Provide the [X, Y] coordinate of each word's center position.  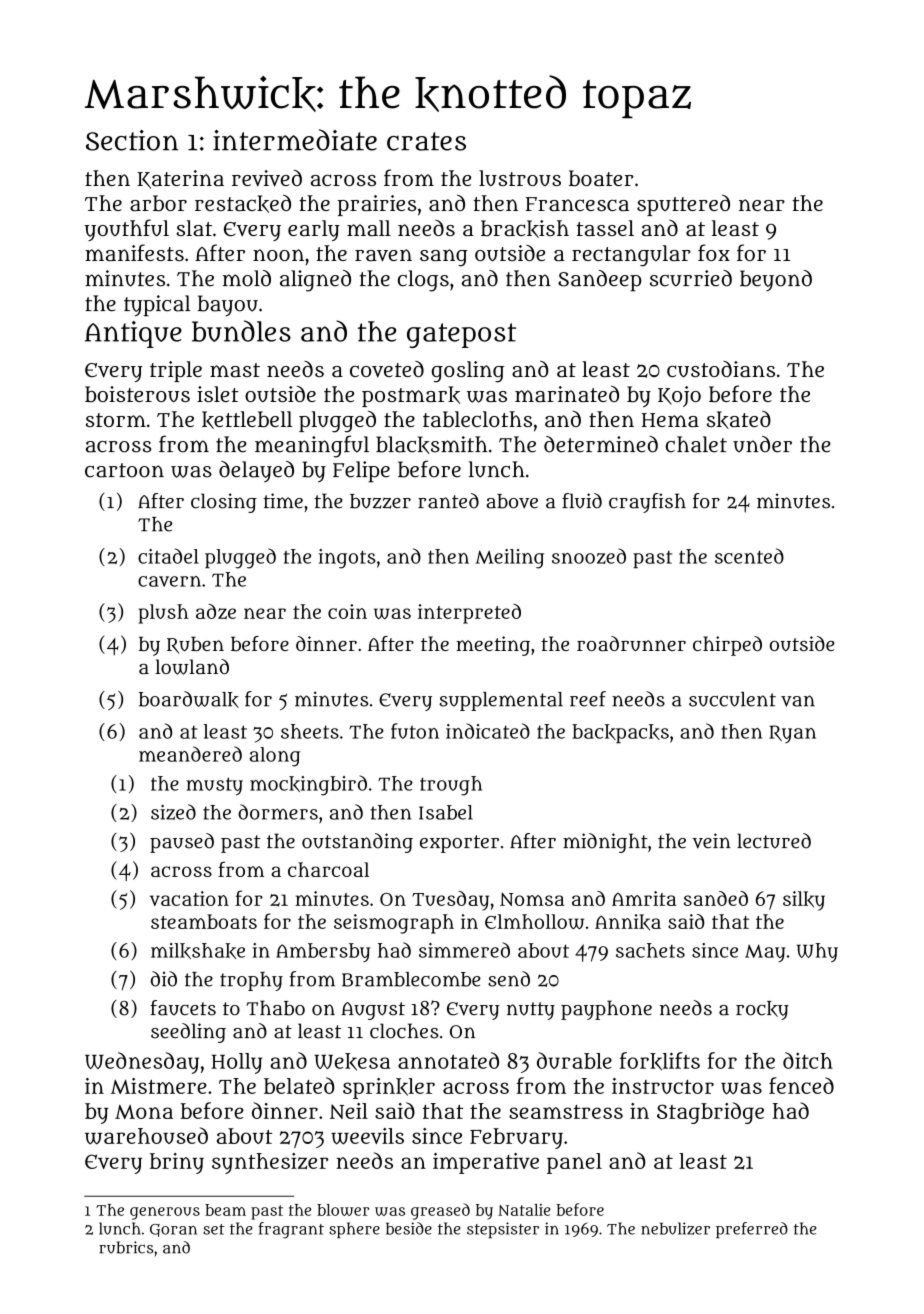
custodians [721, 369]
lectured [774, 841]
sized [173, 812]
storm [116, 420]
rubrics [126, 1247]
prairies [376, 205]
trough [451, 786]
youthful [127, 230]
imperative [486, 1163]
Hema [670, 420]
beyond [776, 280]
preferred [752, 1230]
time [283, 501]
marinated [567, 393]
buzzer [380, 501]
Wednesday [142, 1063]
